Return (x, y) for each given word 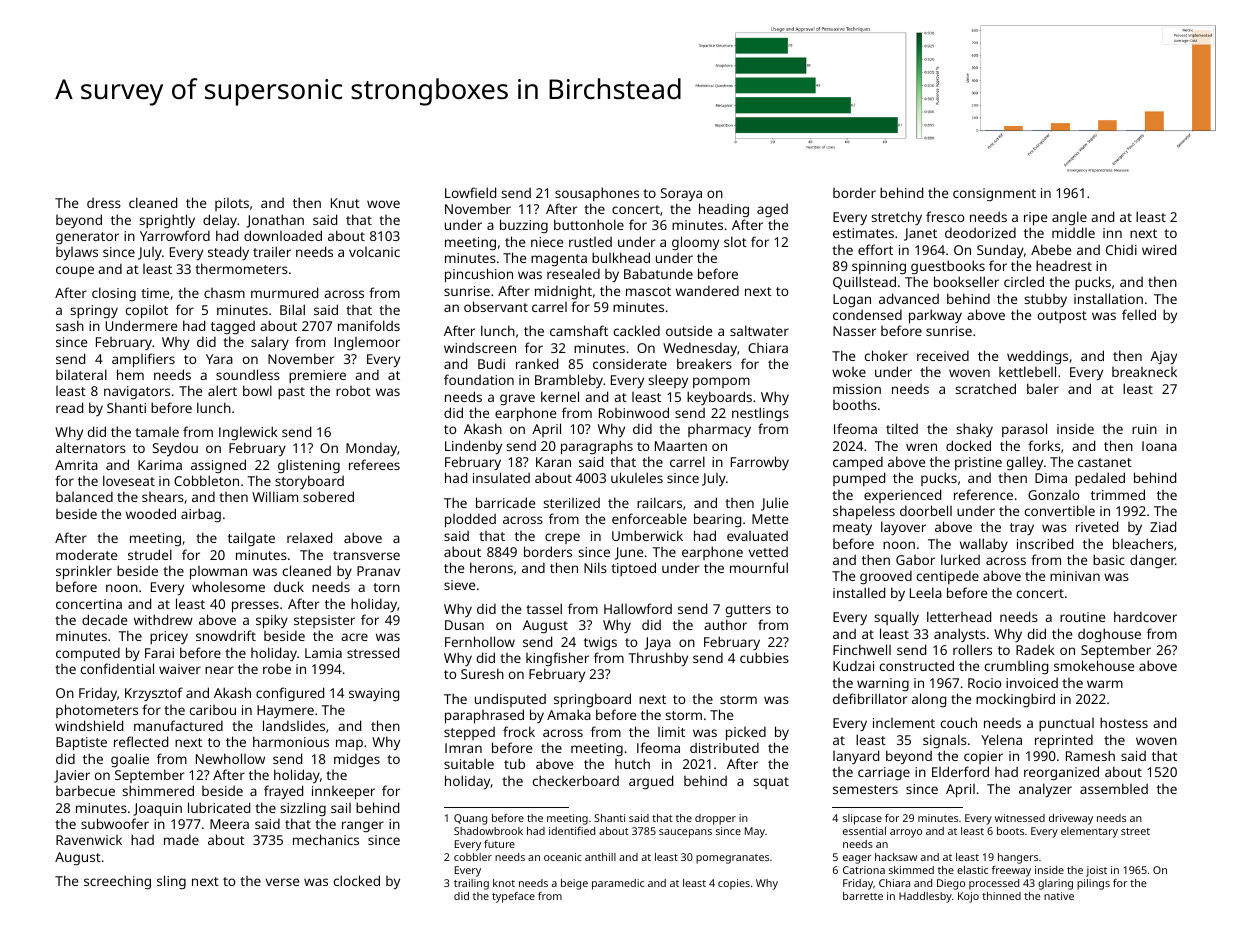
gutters (748, 611)
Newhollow (230, 758)
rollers (972, 649)
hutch (632, 763)
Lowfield (470, 192)
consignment (994, 194)
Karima (160, 465)
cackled (637, 330)
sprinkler (84, 572)
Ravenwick (89, 840)
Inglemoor (367, 343)
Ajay (1163, 357)
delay (220, 221)
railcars (659, 502)
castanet (1105, 462)
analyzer (1045, 790)
